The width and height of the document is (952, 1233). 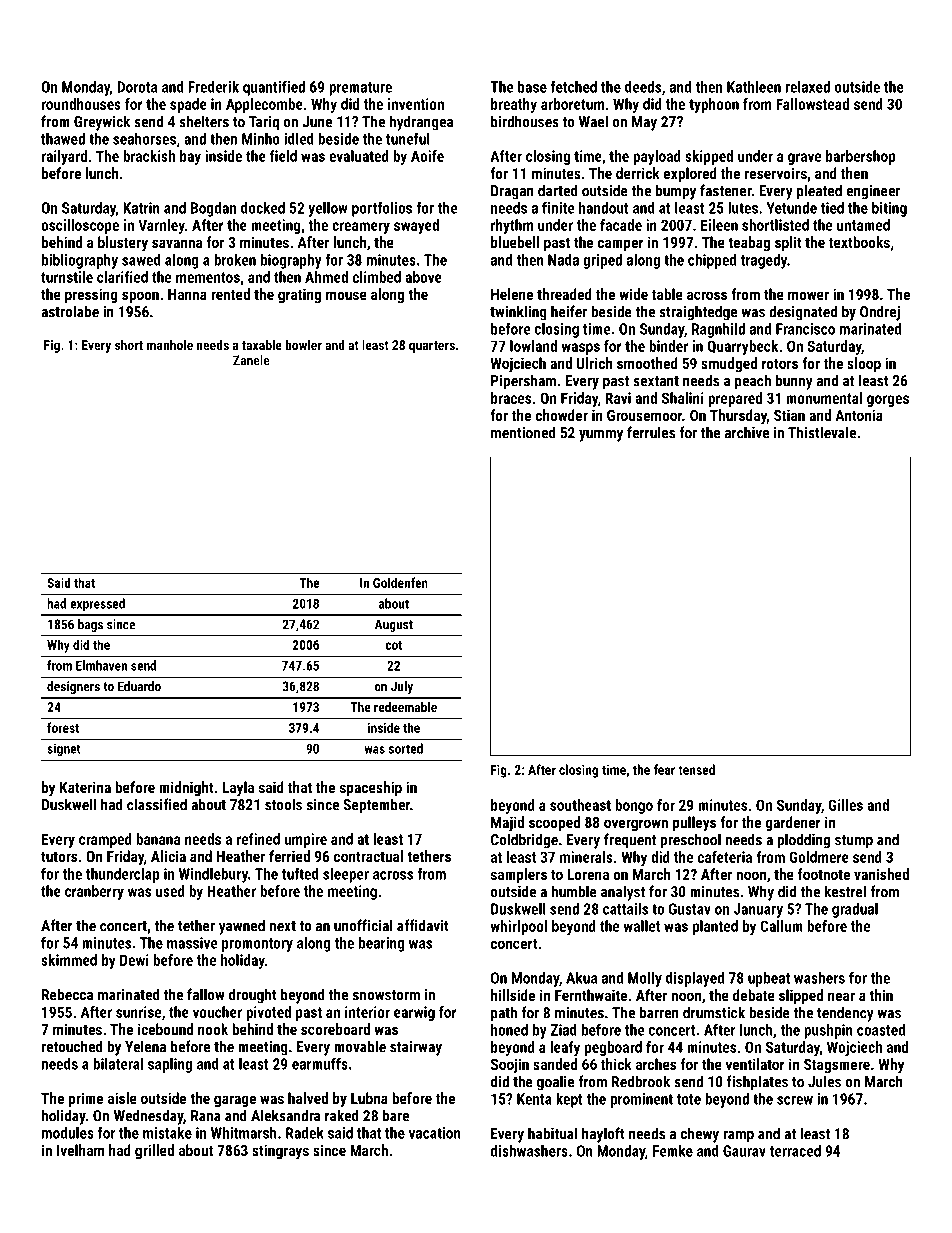 I want to click on broken, so click(x=235, y=260).
